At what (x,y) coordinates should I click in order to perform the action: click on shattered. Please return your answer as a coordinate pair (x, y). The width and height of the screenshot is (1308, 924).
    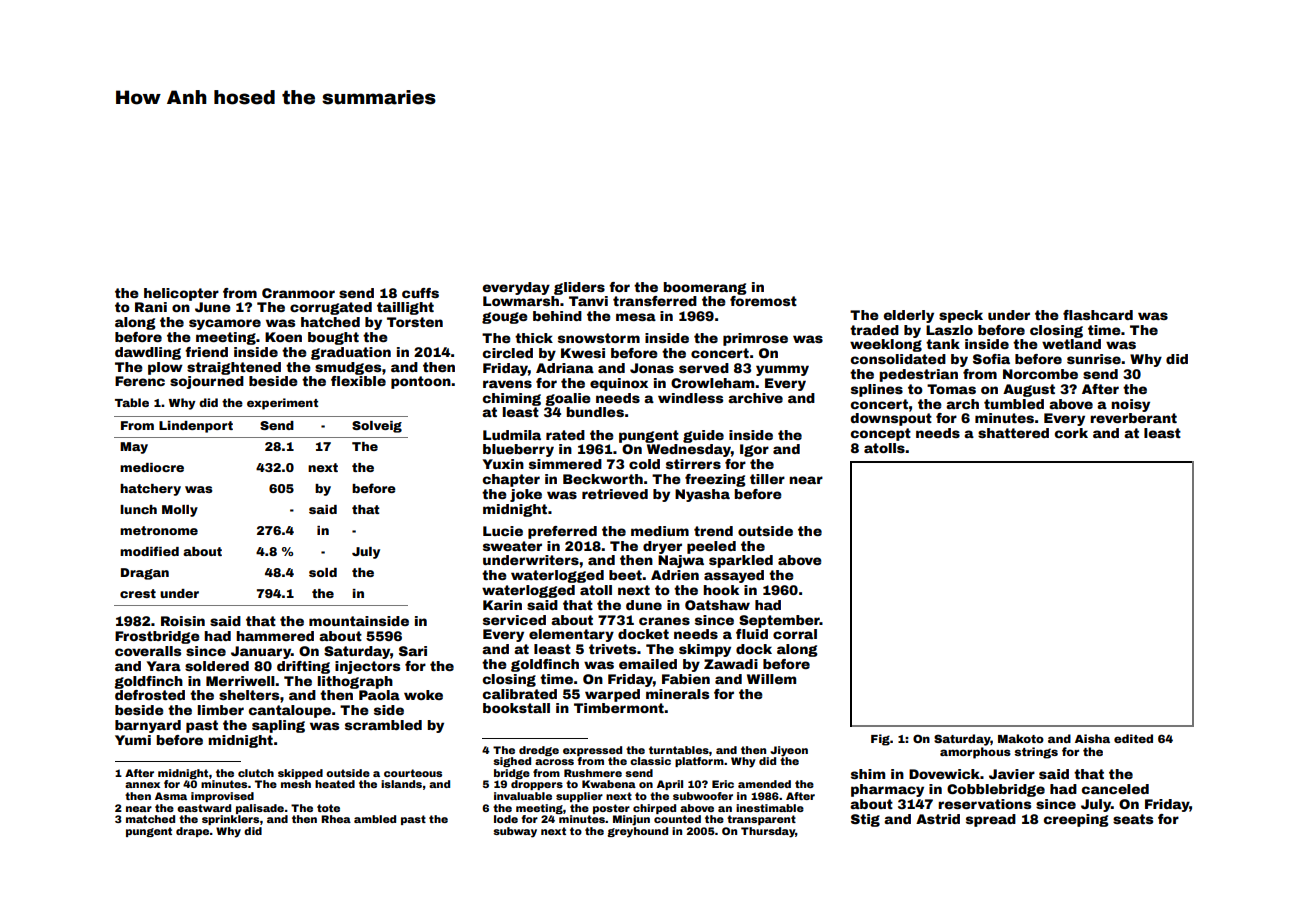
    Looking at the image, I should click on (1013, 433).
